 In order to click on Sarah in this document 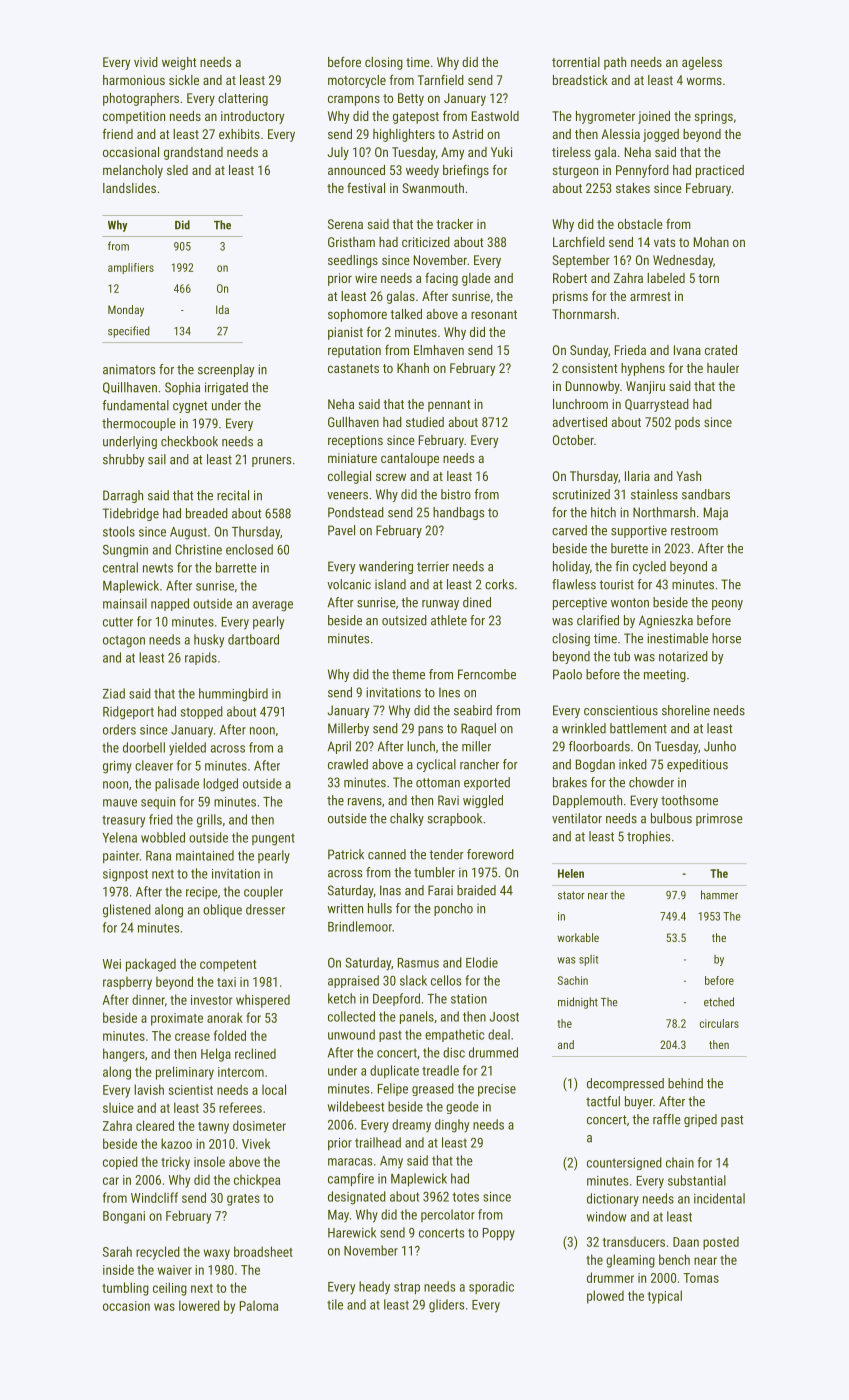, I will do `click(117, 1251)`.
